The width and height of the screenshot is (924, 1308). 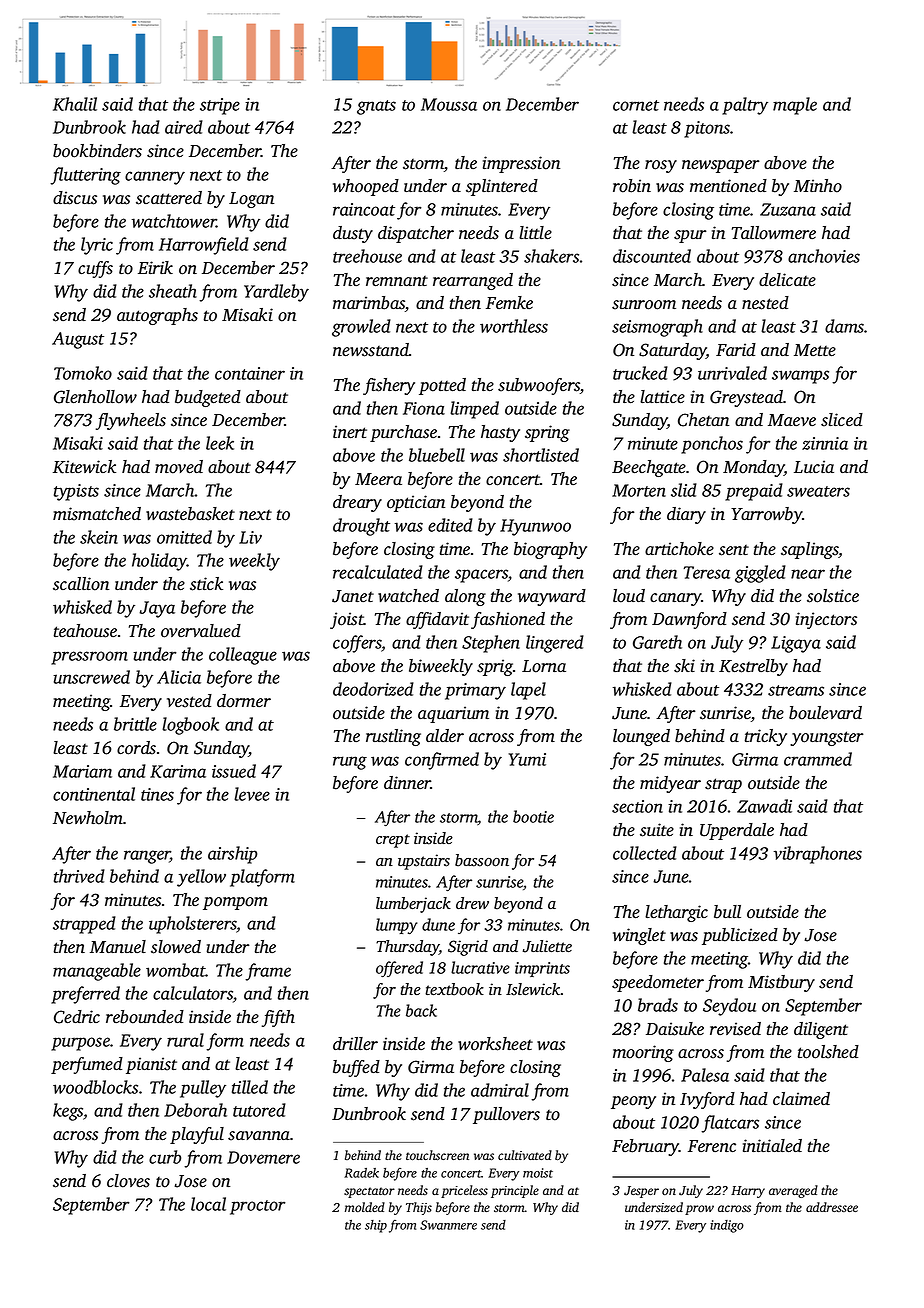 What do you see at coordinates (495, 667) in the screenshot?
I see `sprig` at bounding box center [495, 667].
